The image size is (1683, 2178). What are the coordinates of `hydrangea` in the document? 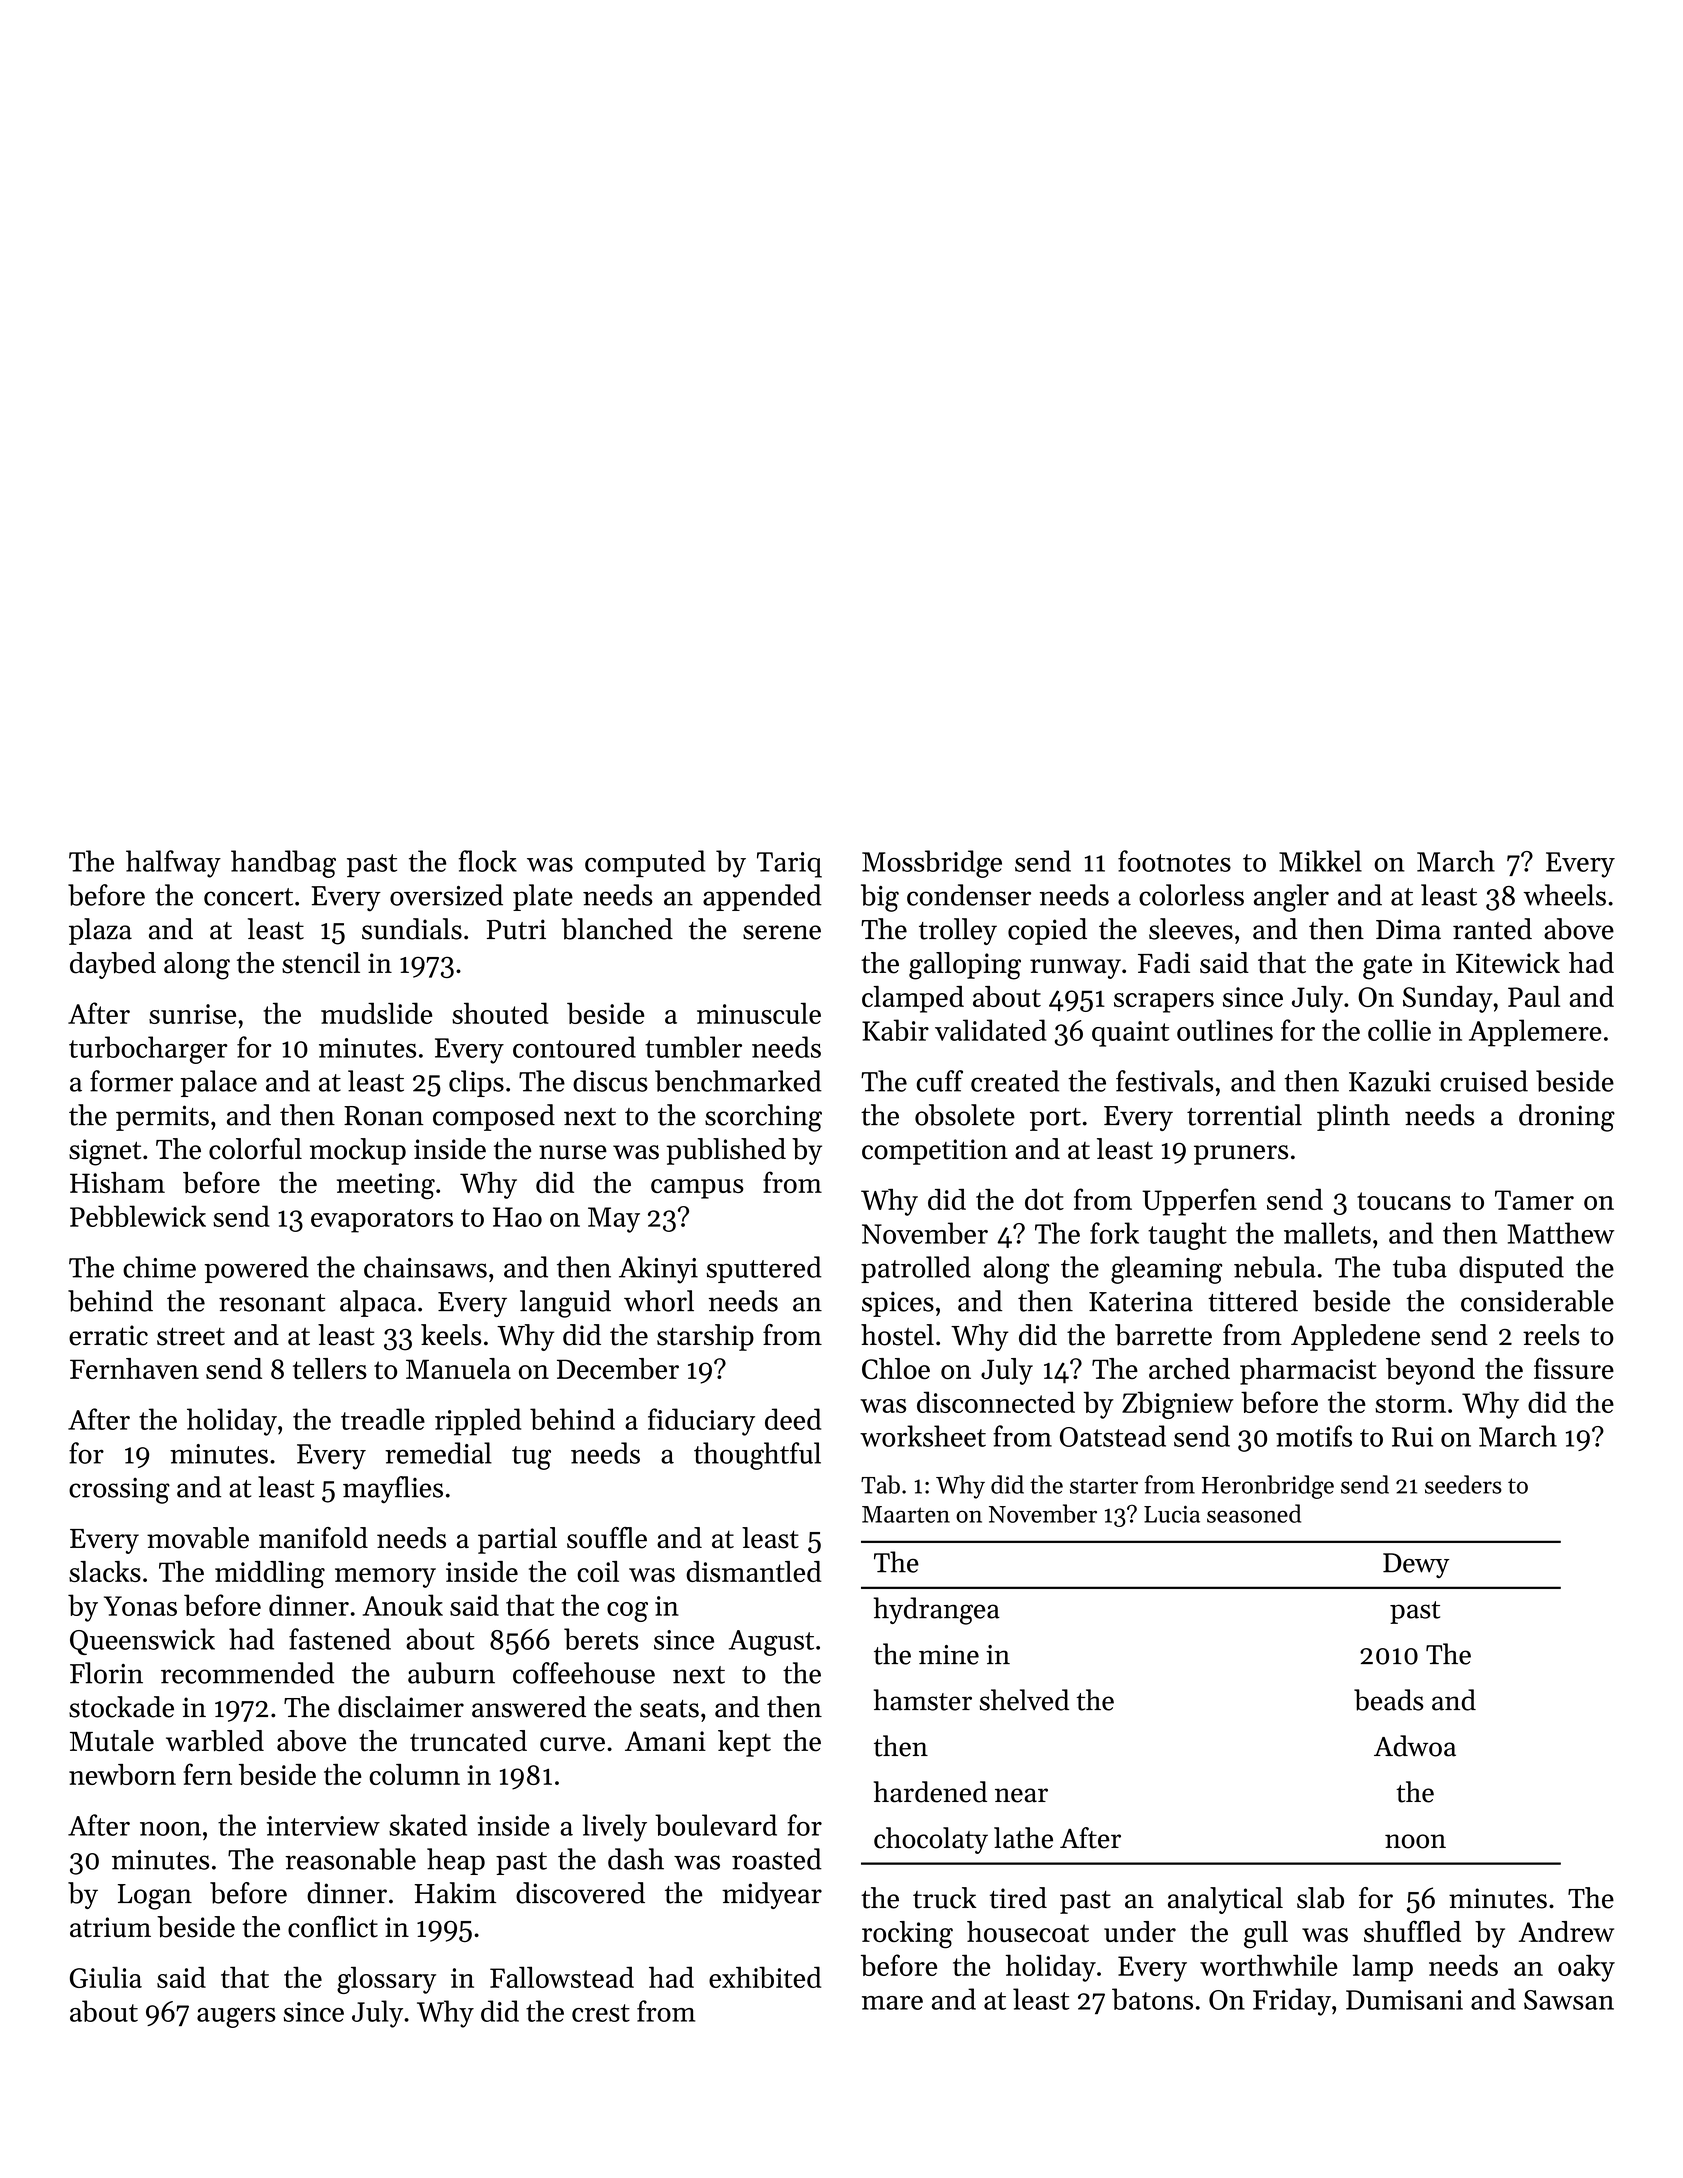 It's located at (936, 1611).
